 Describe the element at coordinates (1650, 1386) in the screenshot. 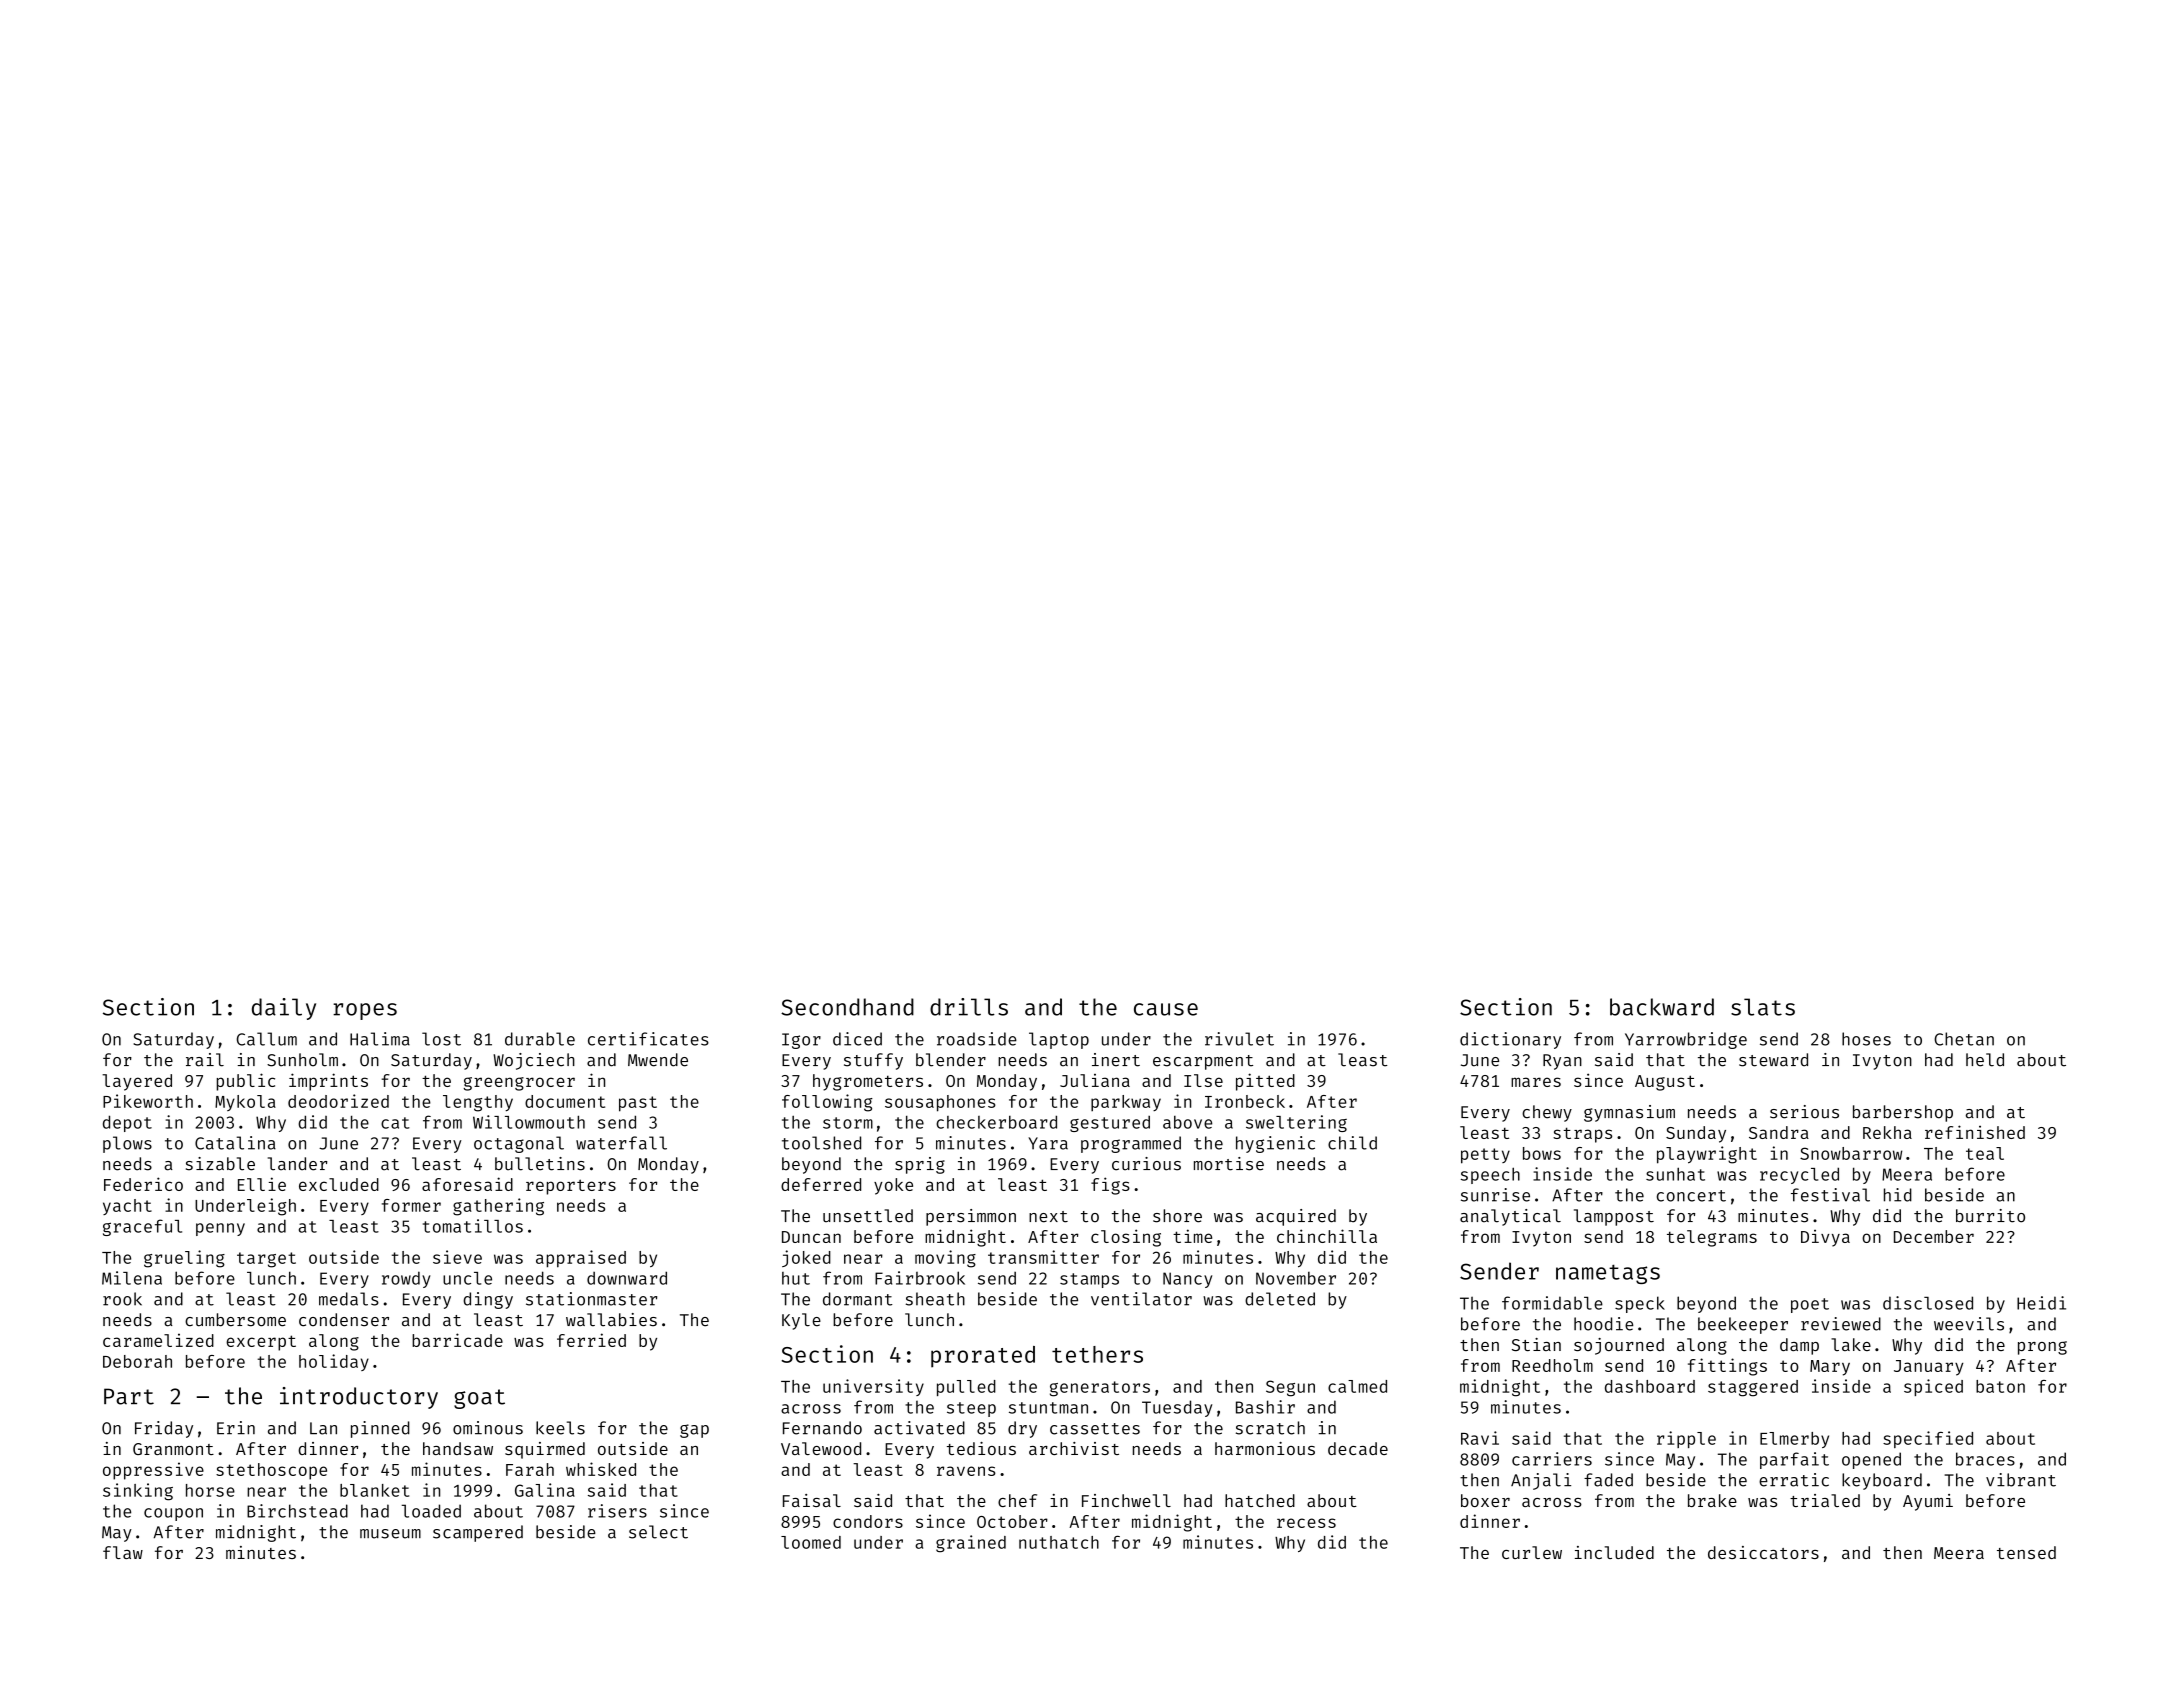

I see `dashboard` at that location.
